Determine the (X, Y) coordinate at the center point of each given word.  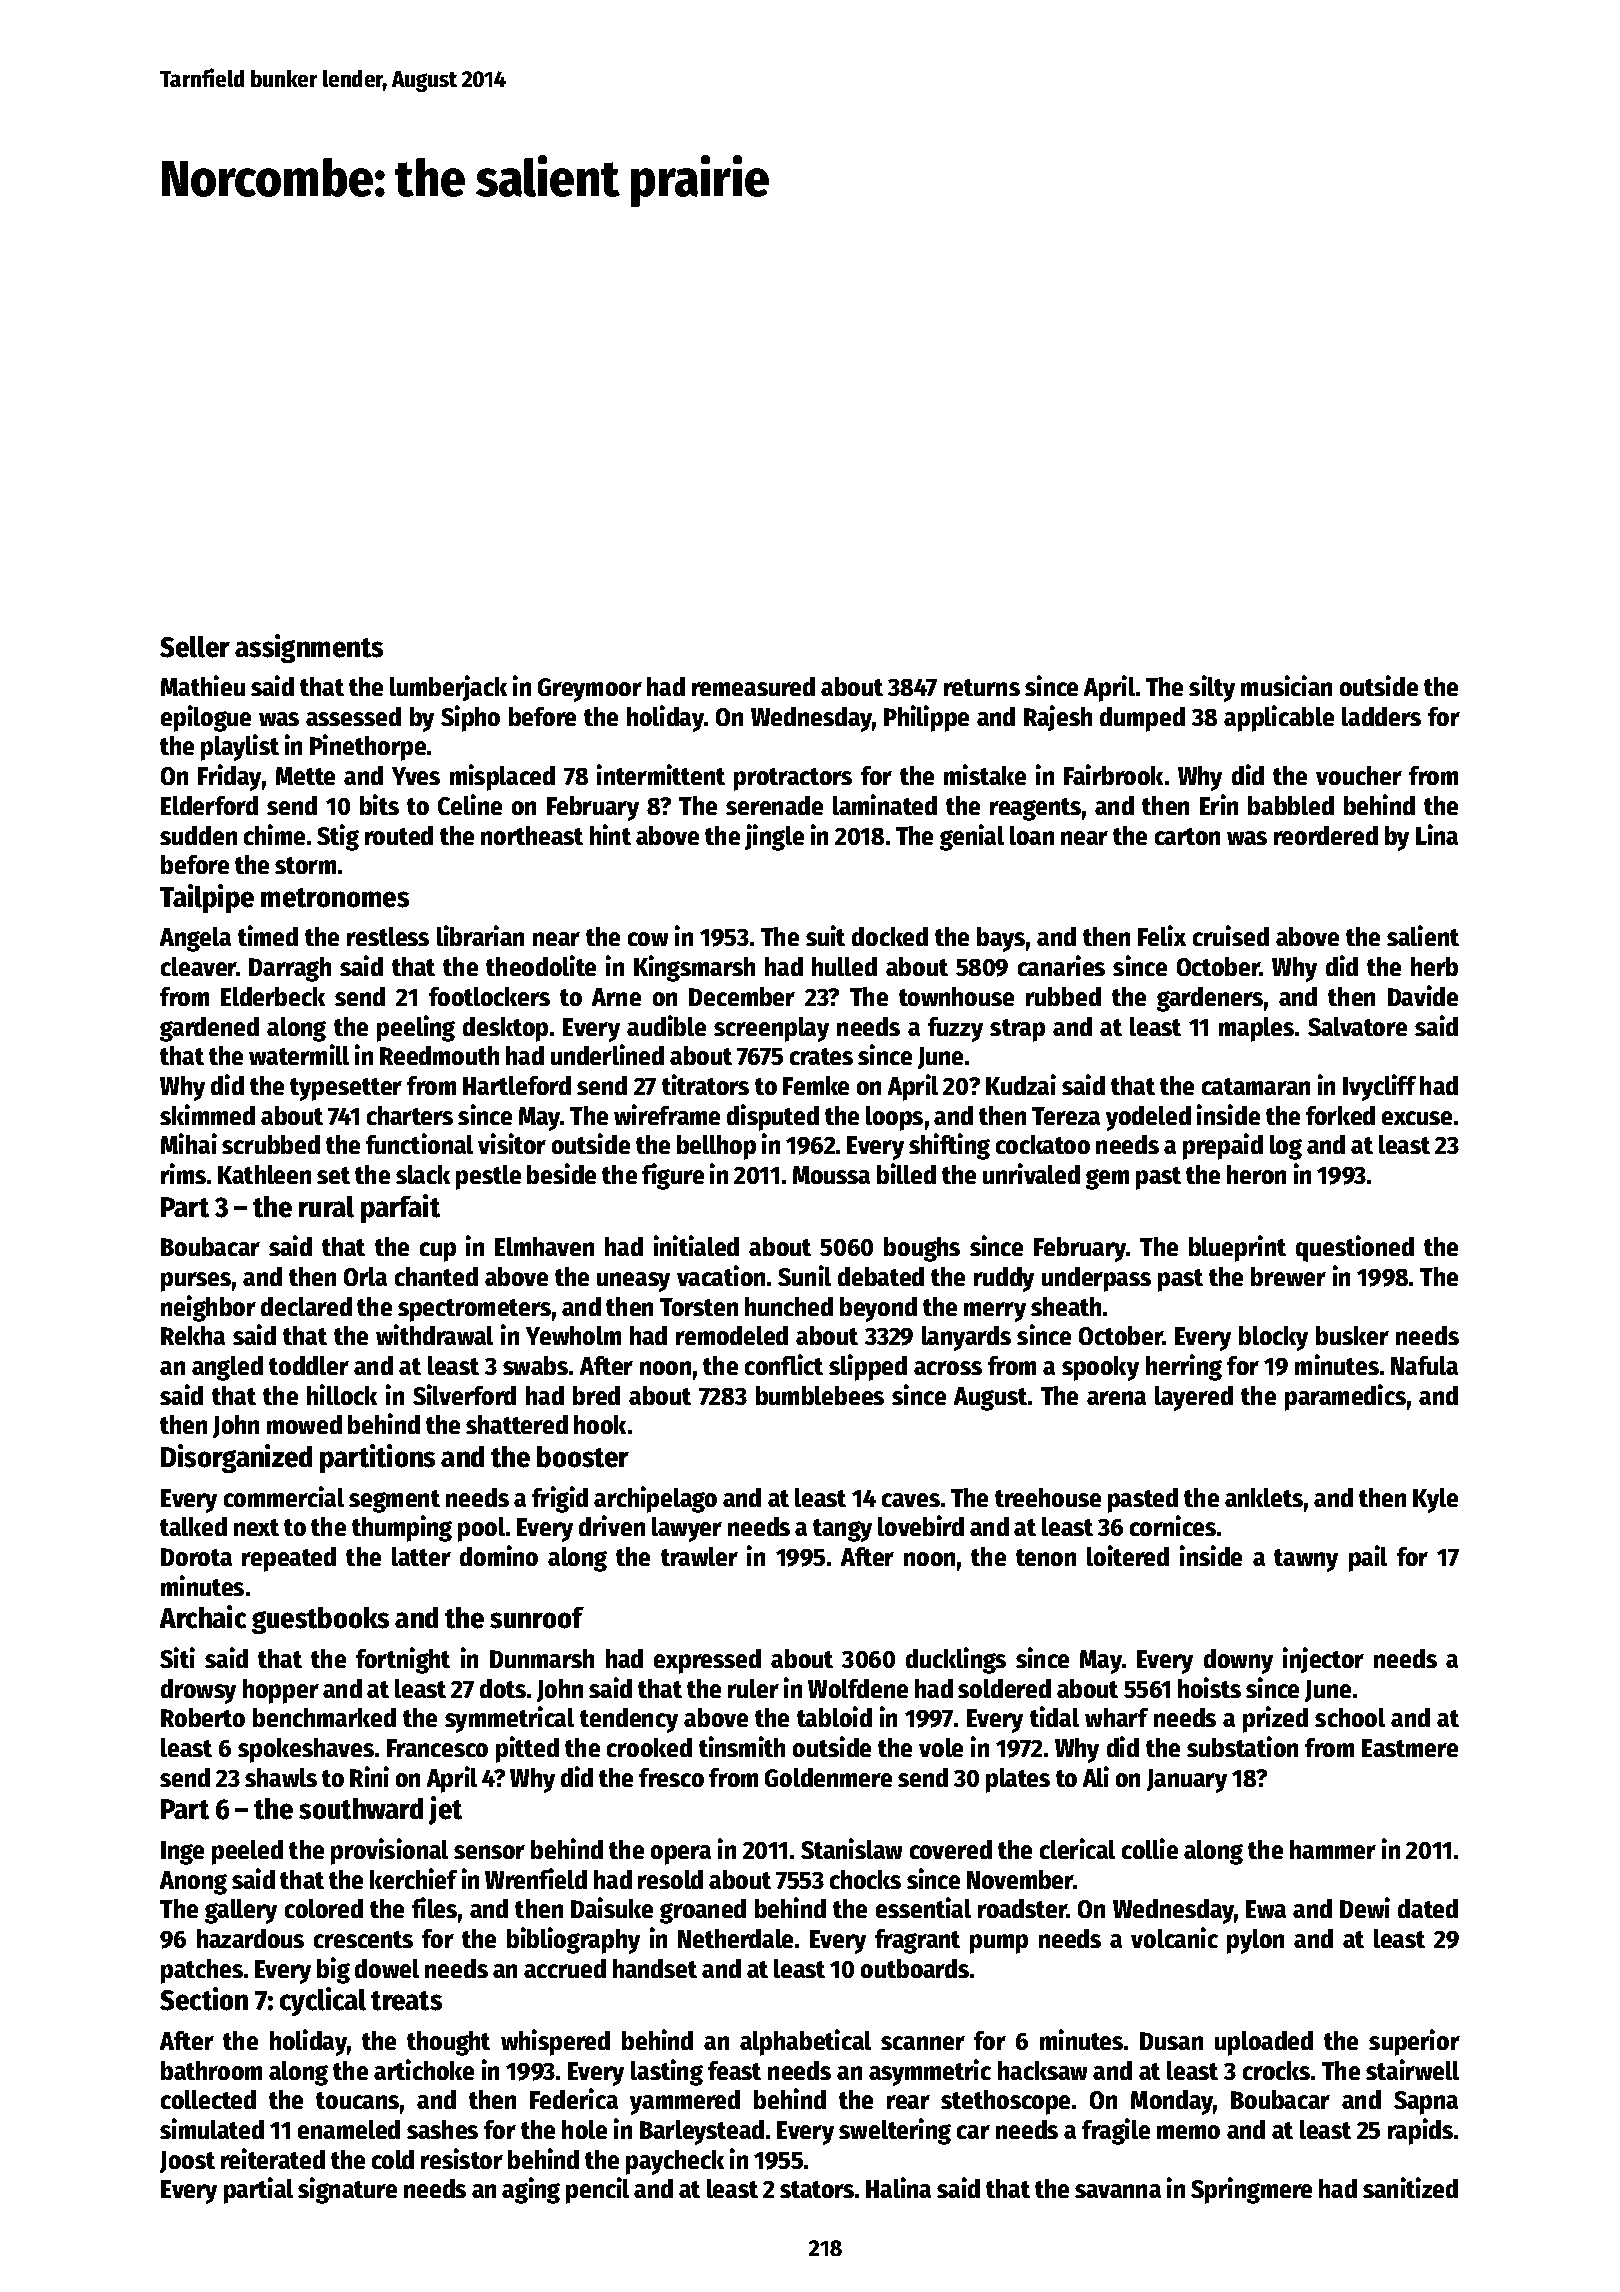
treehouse (1048, 1497)
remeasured (753, 686)
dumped (1142, 719)
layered (1194, 1398)
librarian (480, 935)
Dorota (196, 1557)
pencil (597, 2190)
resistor (462, 2158)
